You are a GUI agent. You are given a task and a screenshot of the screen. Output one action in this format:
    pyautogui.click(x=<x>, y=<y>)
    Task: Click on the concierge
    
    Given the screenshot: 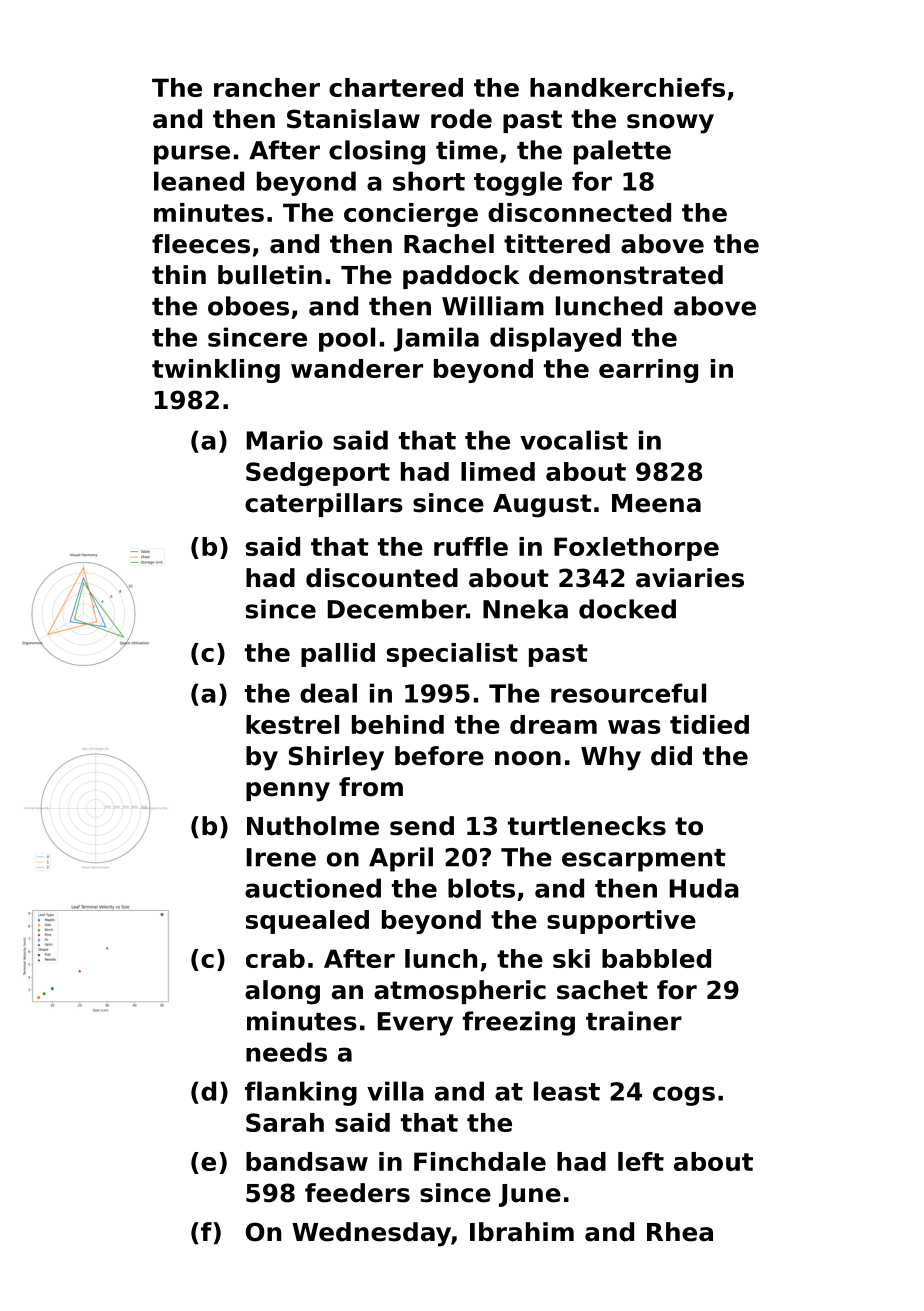 What is the action you would take?
    pyautogui.click(x=411, y=215)
